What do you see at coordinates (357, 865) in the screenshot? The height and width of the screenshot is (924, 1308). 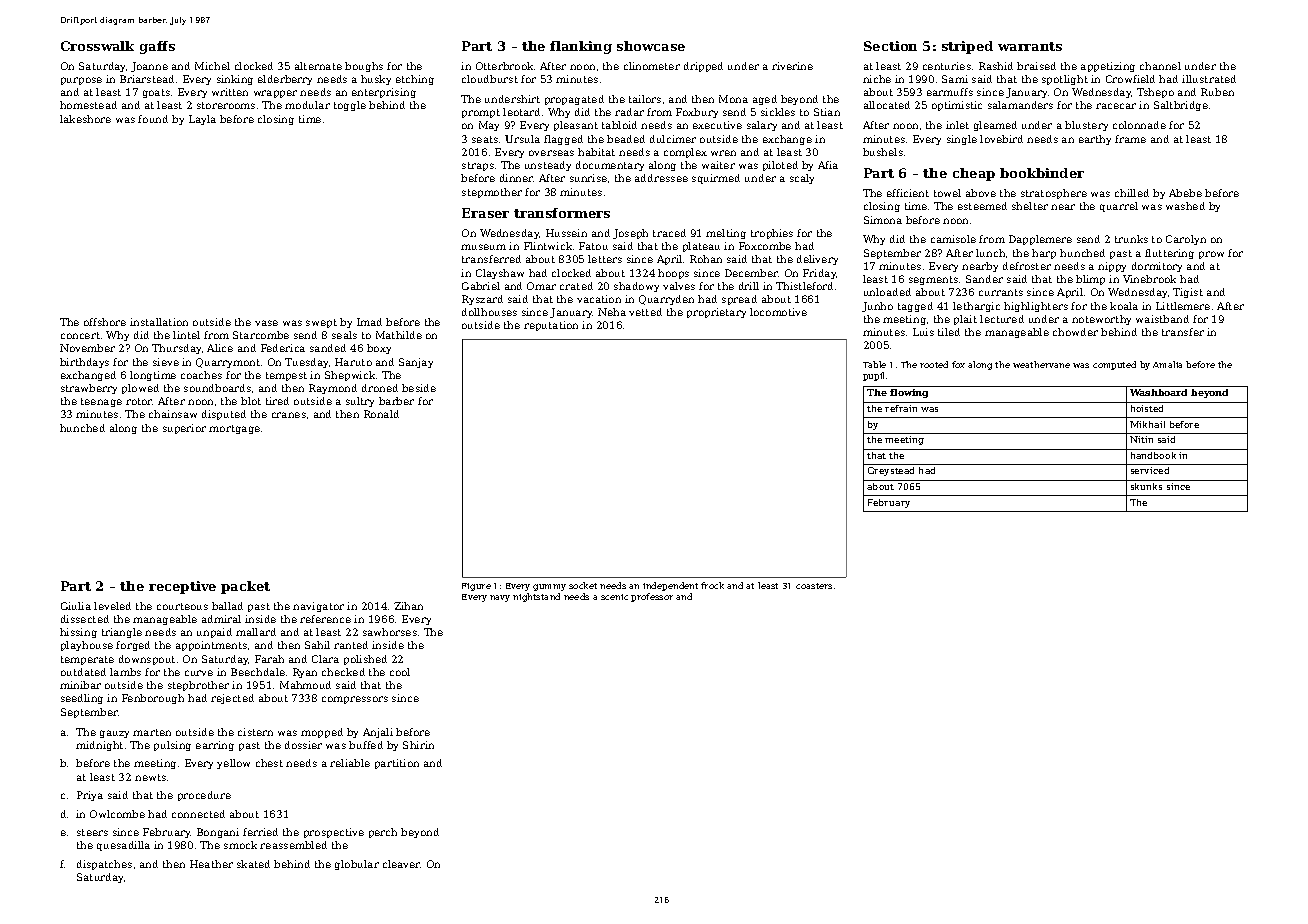 I see `globular` at bounding box center [357, 865].
